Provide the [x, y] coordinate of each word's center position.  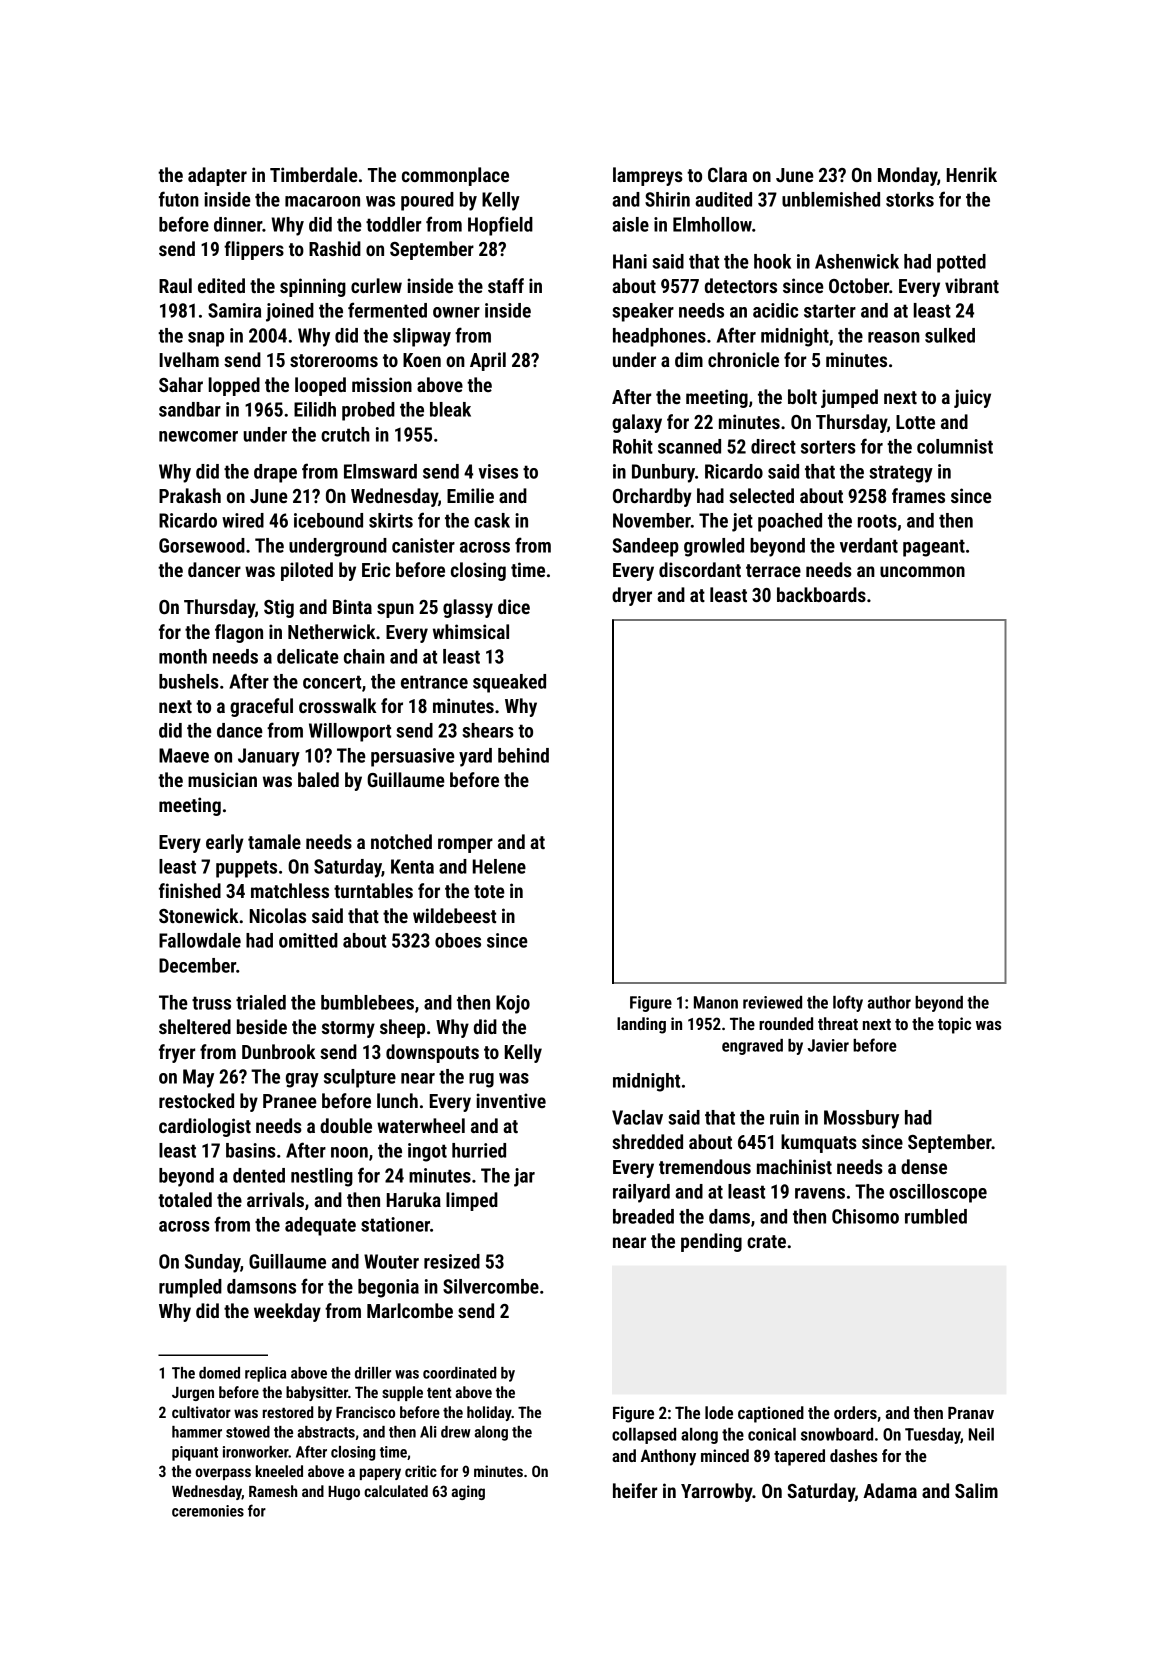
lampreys [648, 176]
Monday [907, 176]
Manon [716, 1002]
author [889, 1002]
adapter [217, 176]
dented [259, 1175]
